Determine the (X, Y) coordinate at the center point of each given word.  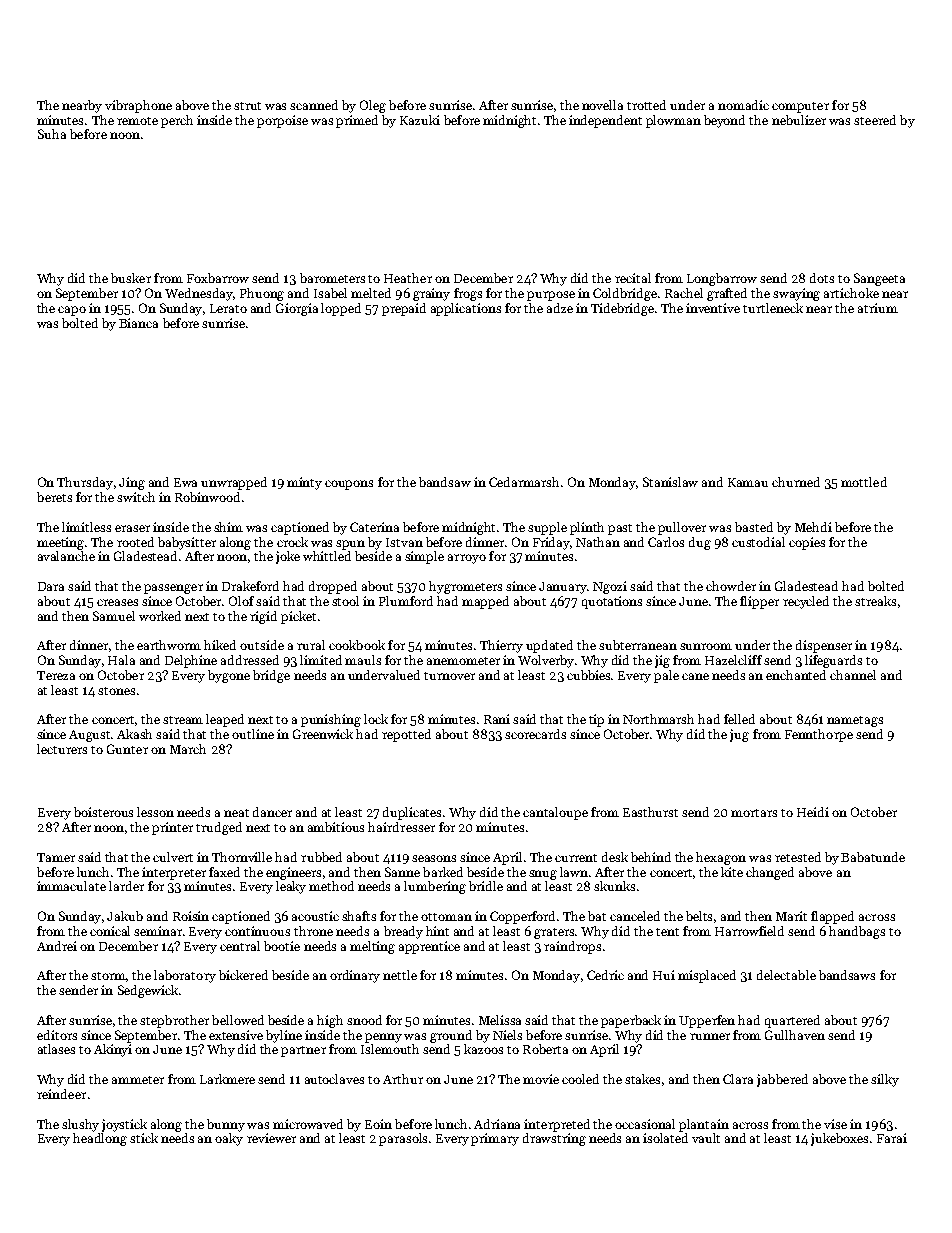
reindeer (61, 1094)
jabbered (782, 1080)
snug (543, 875)
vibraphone (138, 106)
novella (602, 105)
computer (800, 107)
